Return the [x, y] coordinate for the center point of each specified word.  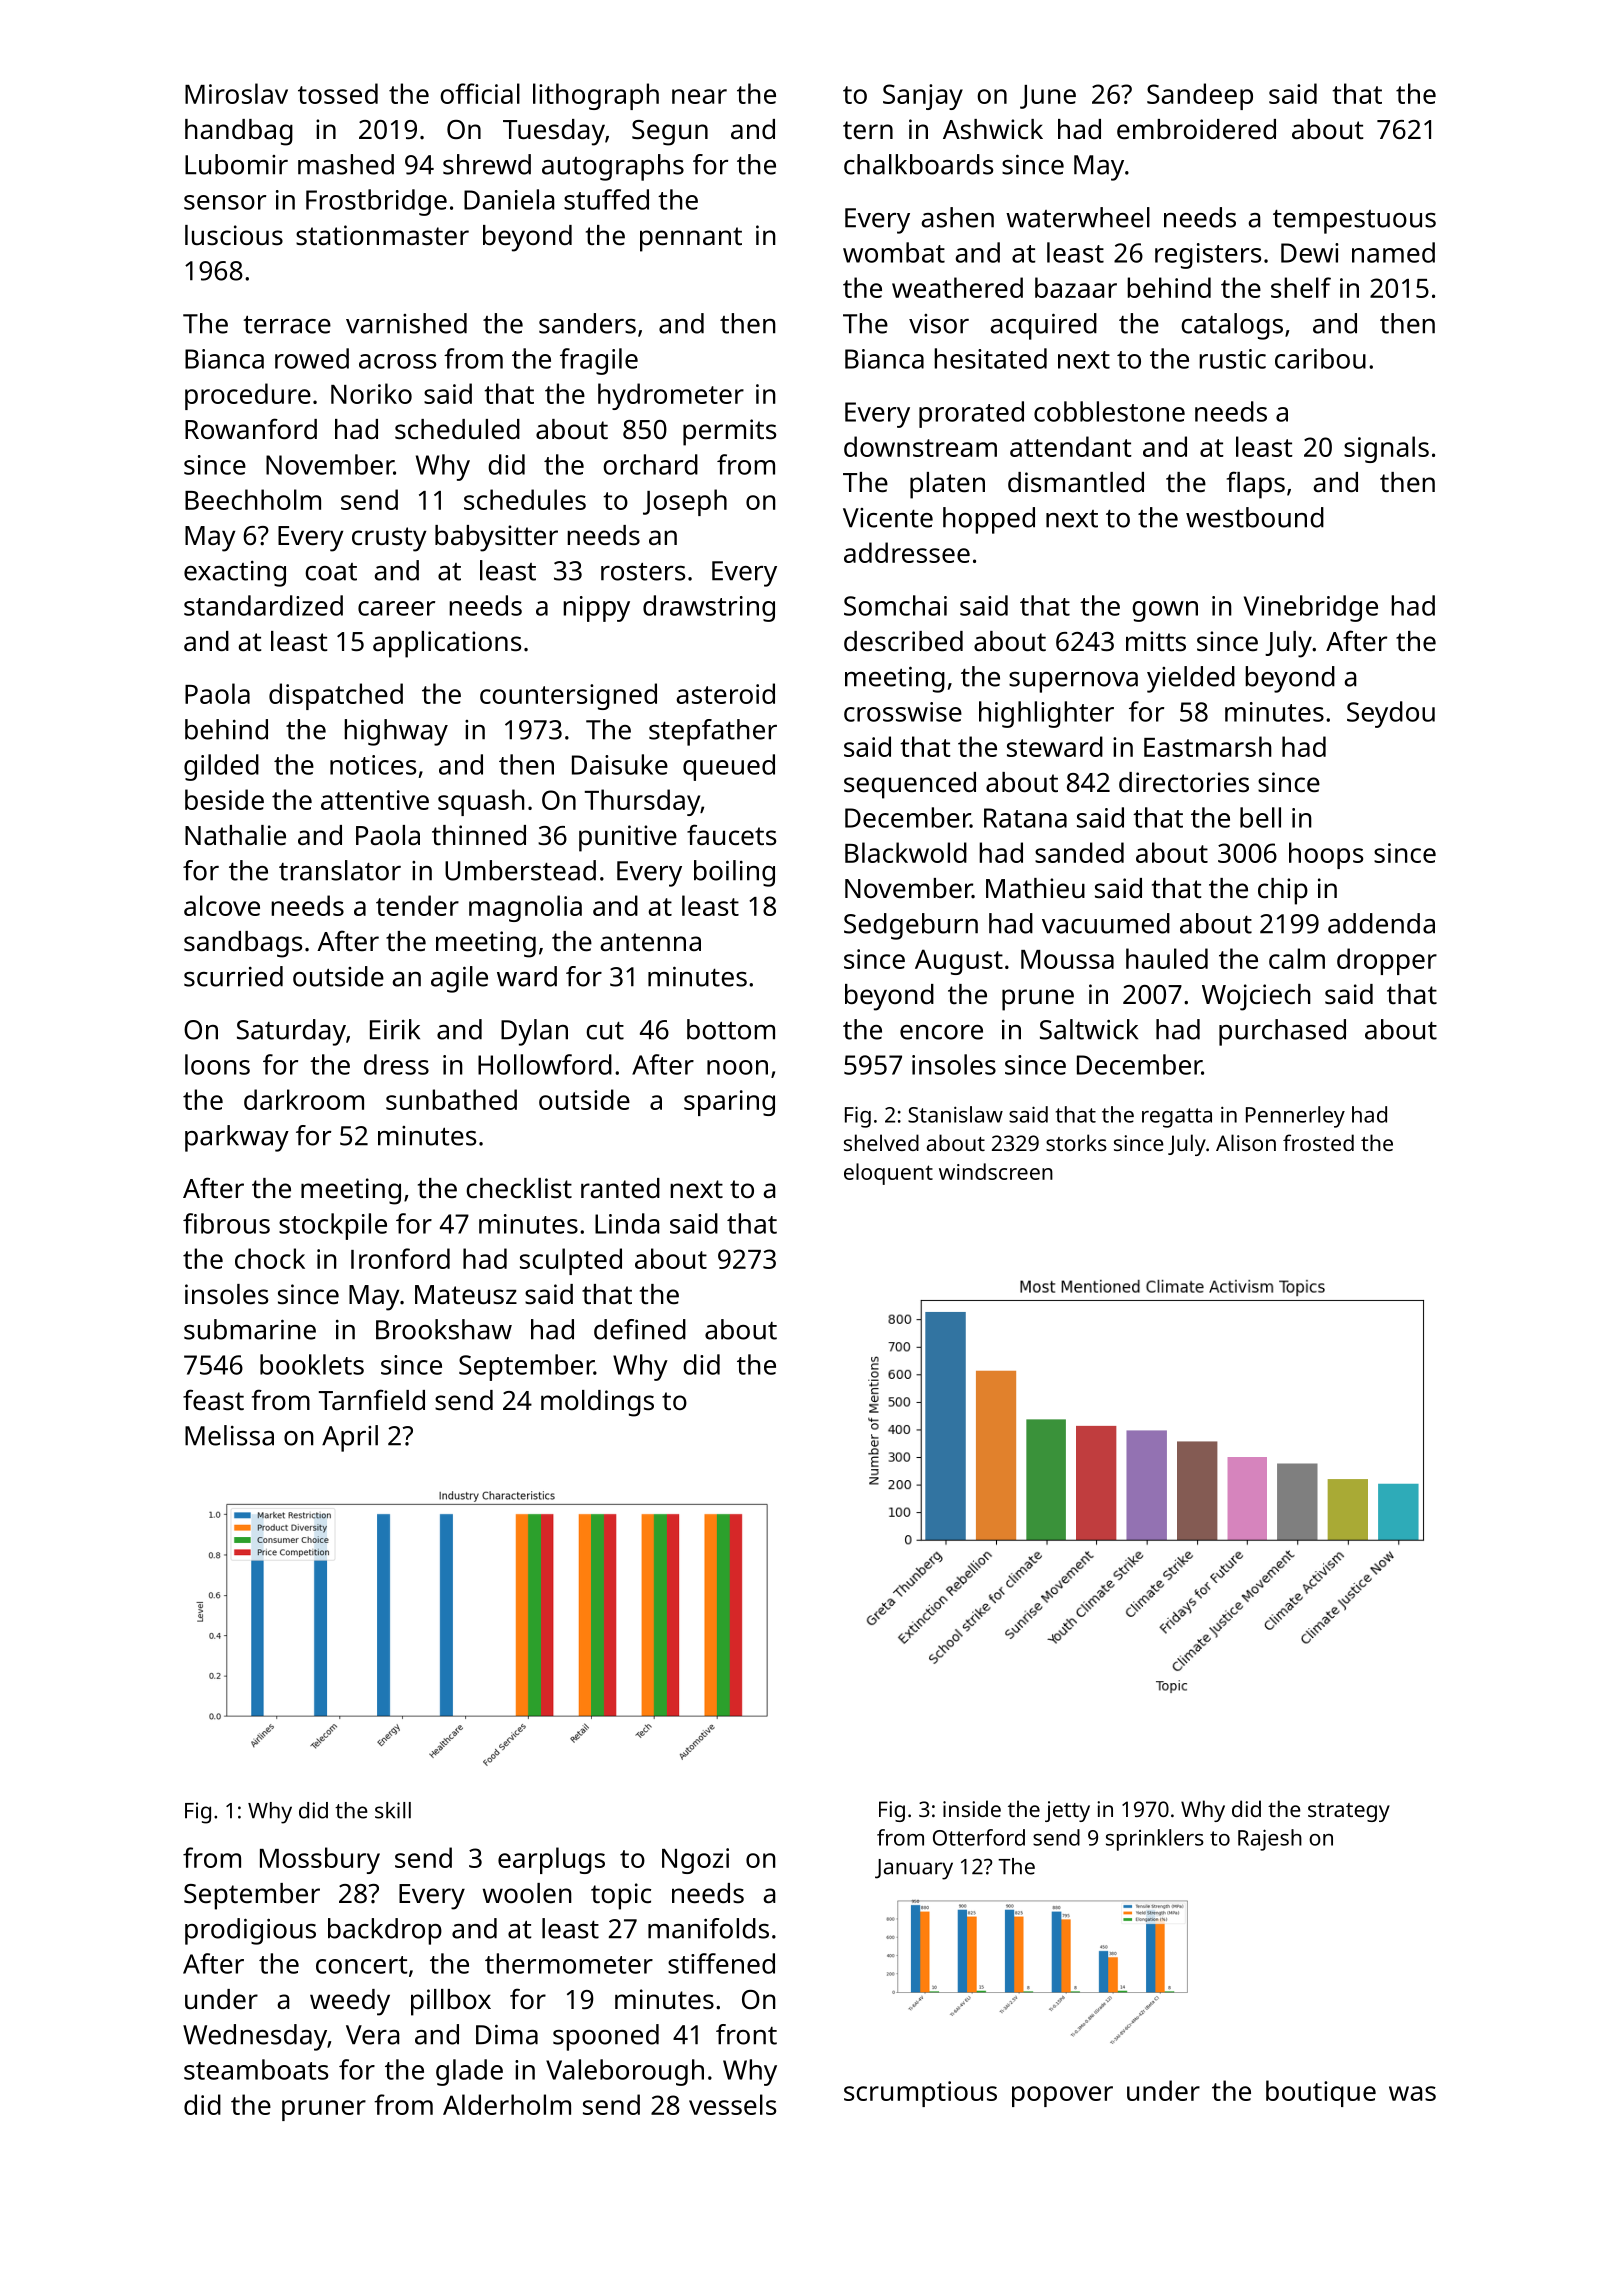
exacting [235, 574]
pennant [691, 239]
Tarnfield [372, 1399]
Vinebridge [1311, 608]
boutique [1321, 2093]
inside [972, 1808]
